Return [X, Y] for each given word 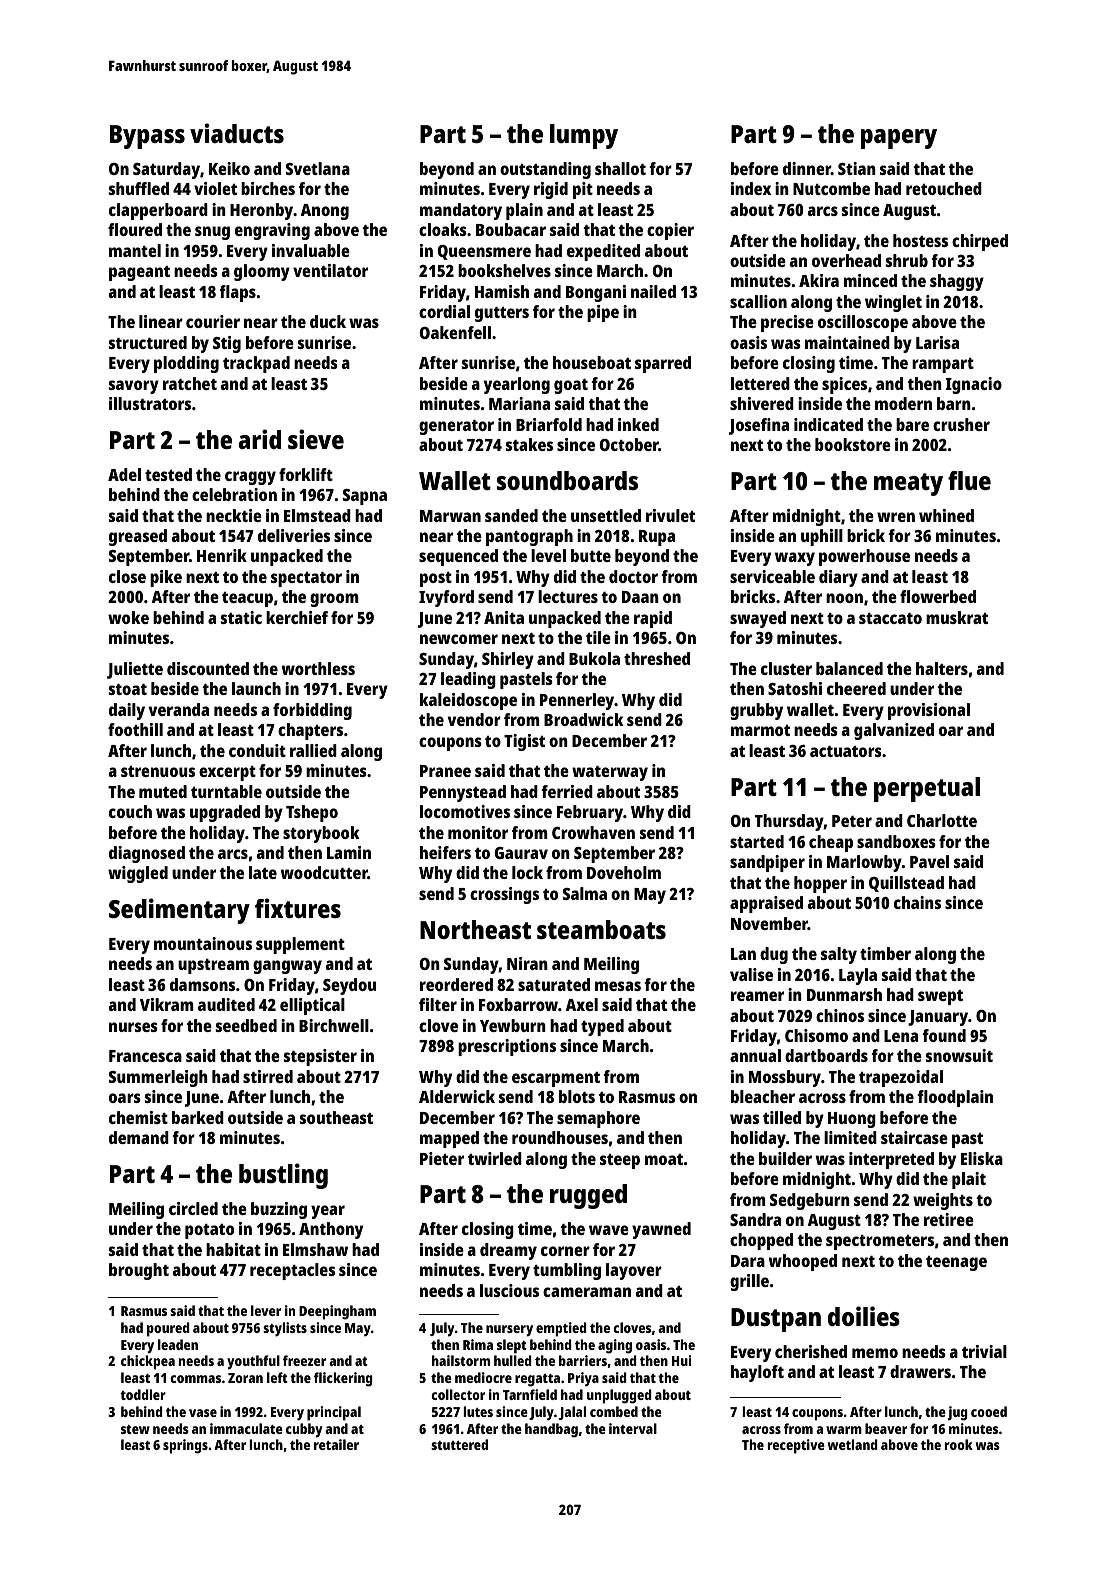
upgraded [225, 813]
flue [969, 480]
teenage [956, 1263]
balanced [849, 668]
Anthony [331, 1230]
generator [456, 427]
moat [664, 1159]
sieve [316, 439]
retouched [944, 188]
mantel [135, 250]
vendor [474, 719]
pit [583, 190]
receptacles [292, 1271]
